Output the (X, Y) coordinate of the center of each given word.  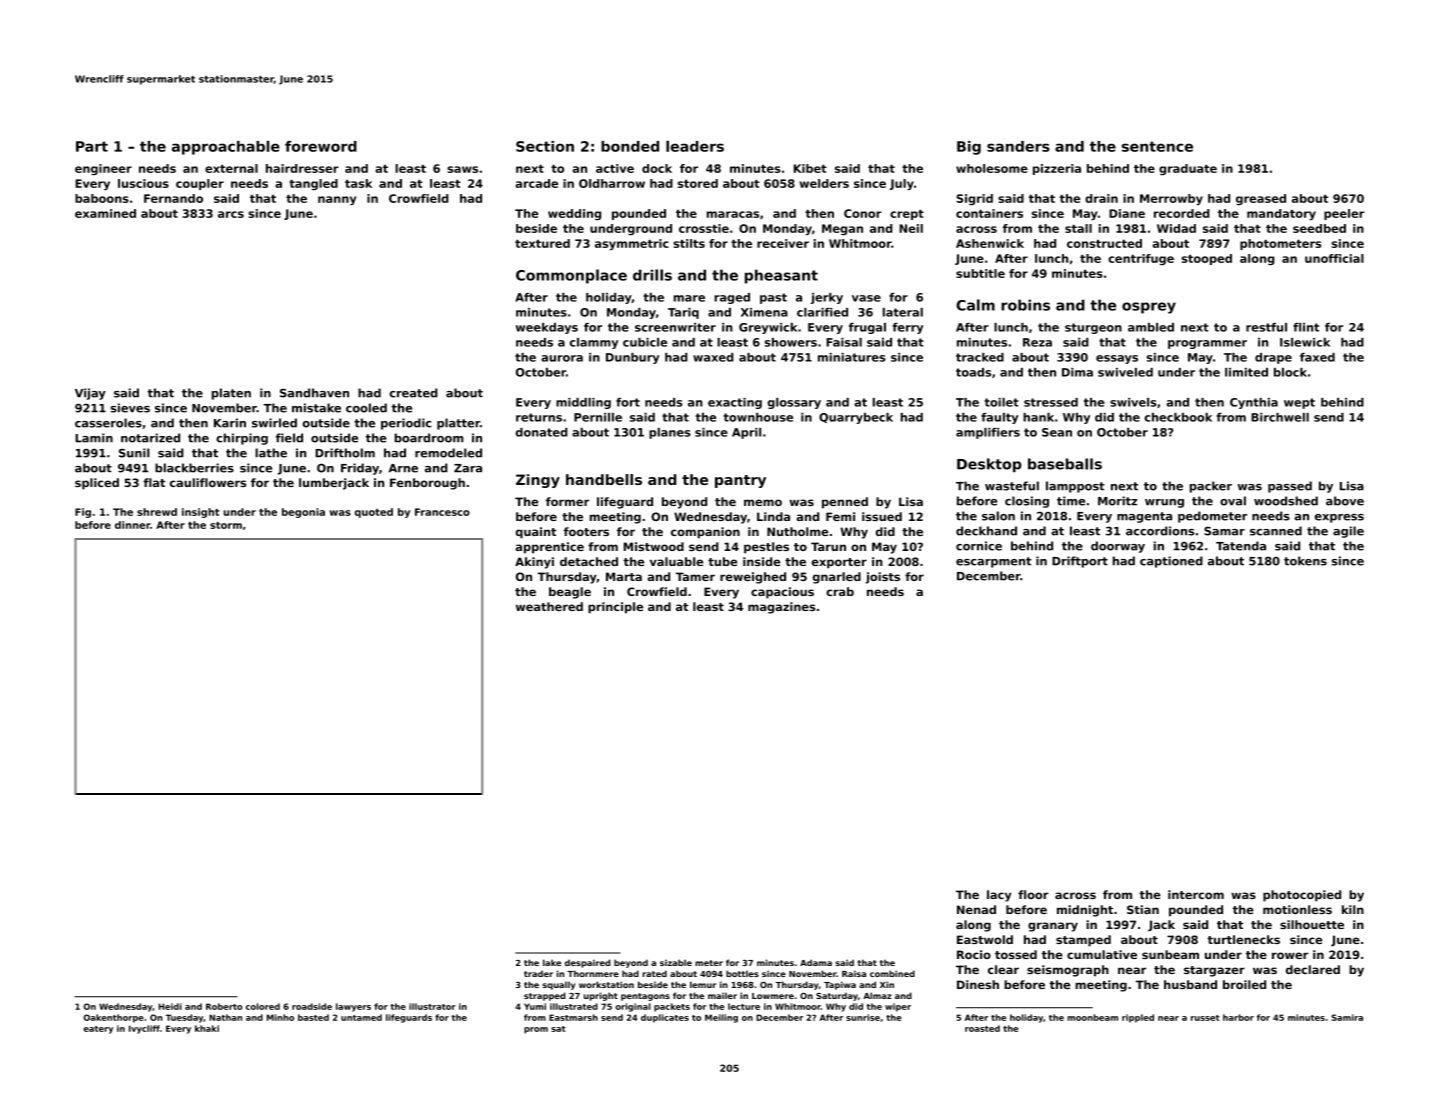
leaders (695, 146)
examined (105, 213)
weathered (549, 606)
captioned (1171, 562)
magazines (782, 608)
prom (536, 1030)
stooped (1207, 259)
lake (552, 962)
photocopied (1302, 896)
